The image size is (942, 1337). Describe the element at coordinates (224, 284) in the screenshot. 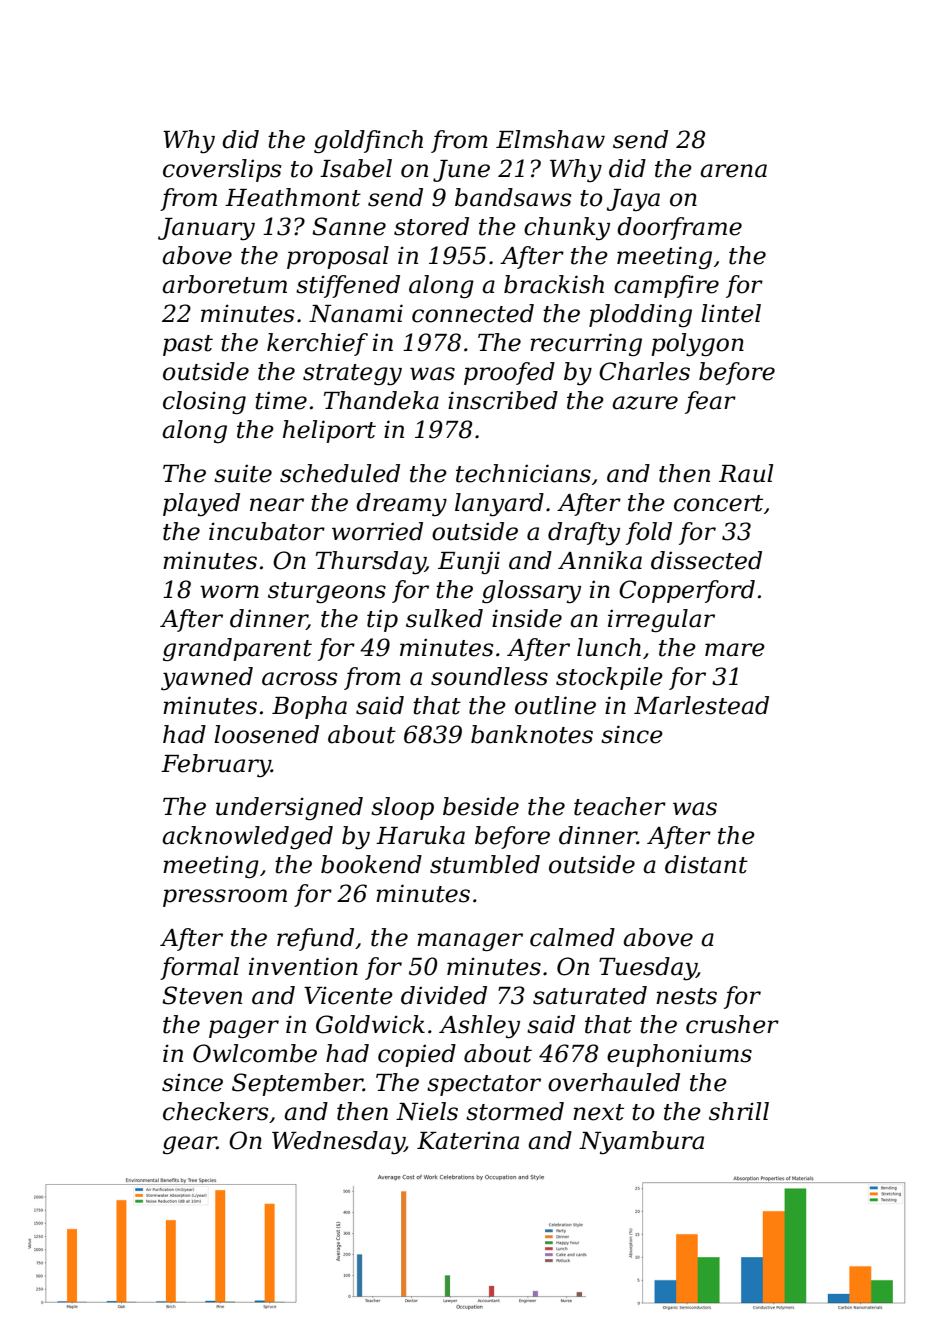

I see `arboretum` at that location.
